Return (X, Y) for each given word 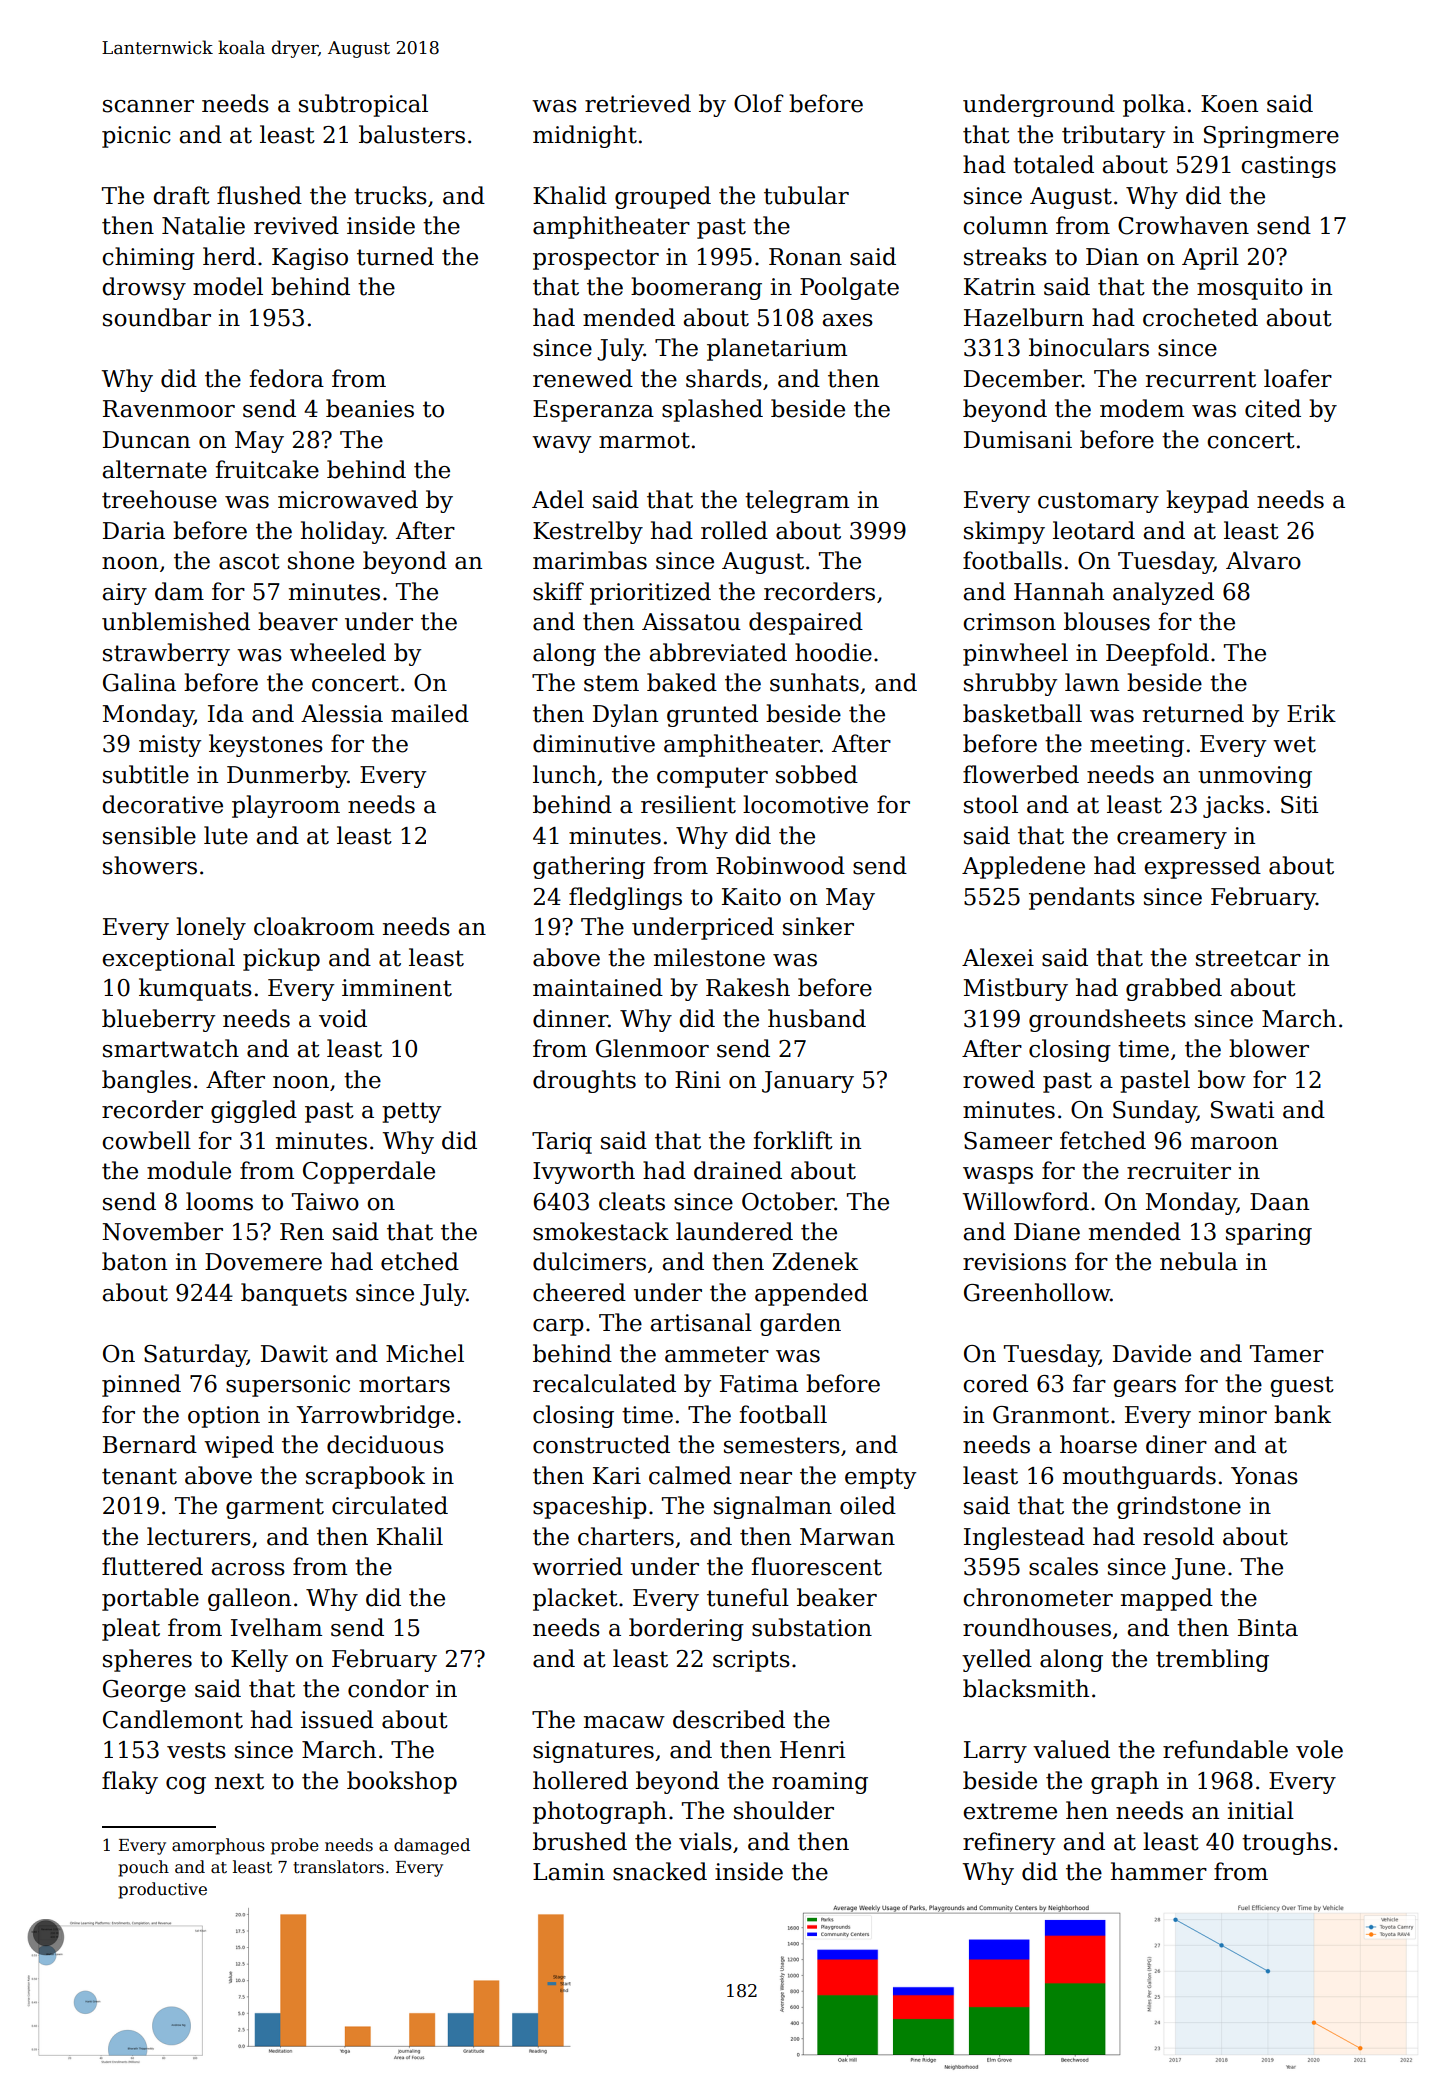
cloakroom (314, 926)
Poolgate (849, 288)
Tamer (1287, 1354)
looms (219, 1201)
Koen (1229, 104)
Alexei (998, 957)
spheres (147, 1660)
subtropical (363, 105)
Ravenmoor (169, 409)
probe (295, 1846)
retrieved (638, 103)
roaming (820, 1783)
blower (1269, 1048)
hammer (1159, 1871)
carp (558, 1327)
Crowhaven (1183, 225)
